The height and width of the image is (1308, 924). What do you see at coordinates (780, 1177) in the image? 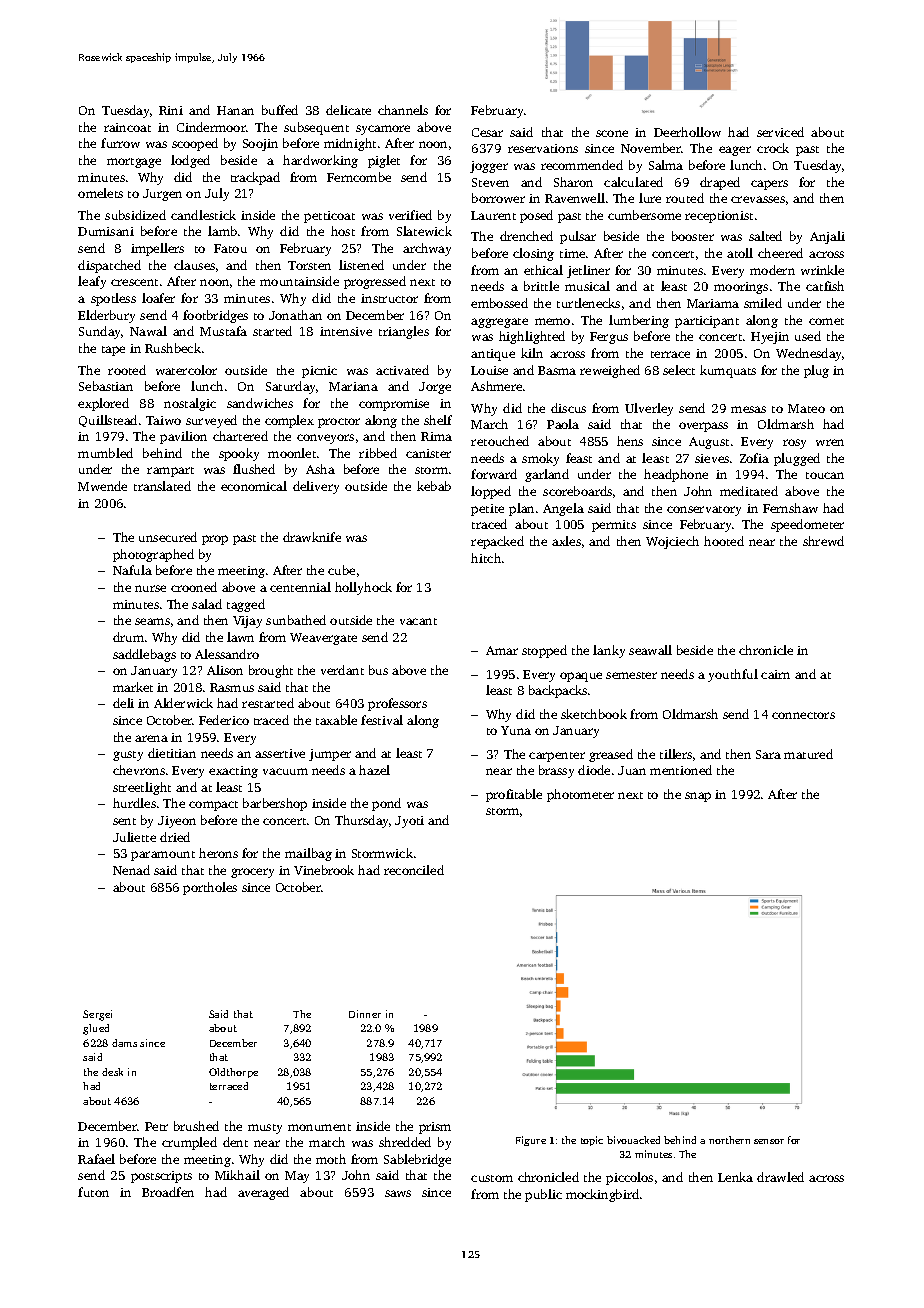
I see `drawled` at bounding box center [780, 1177].
